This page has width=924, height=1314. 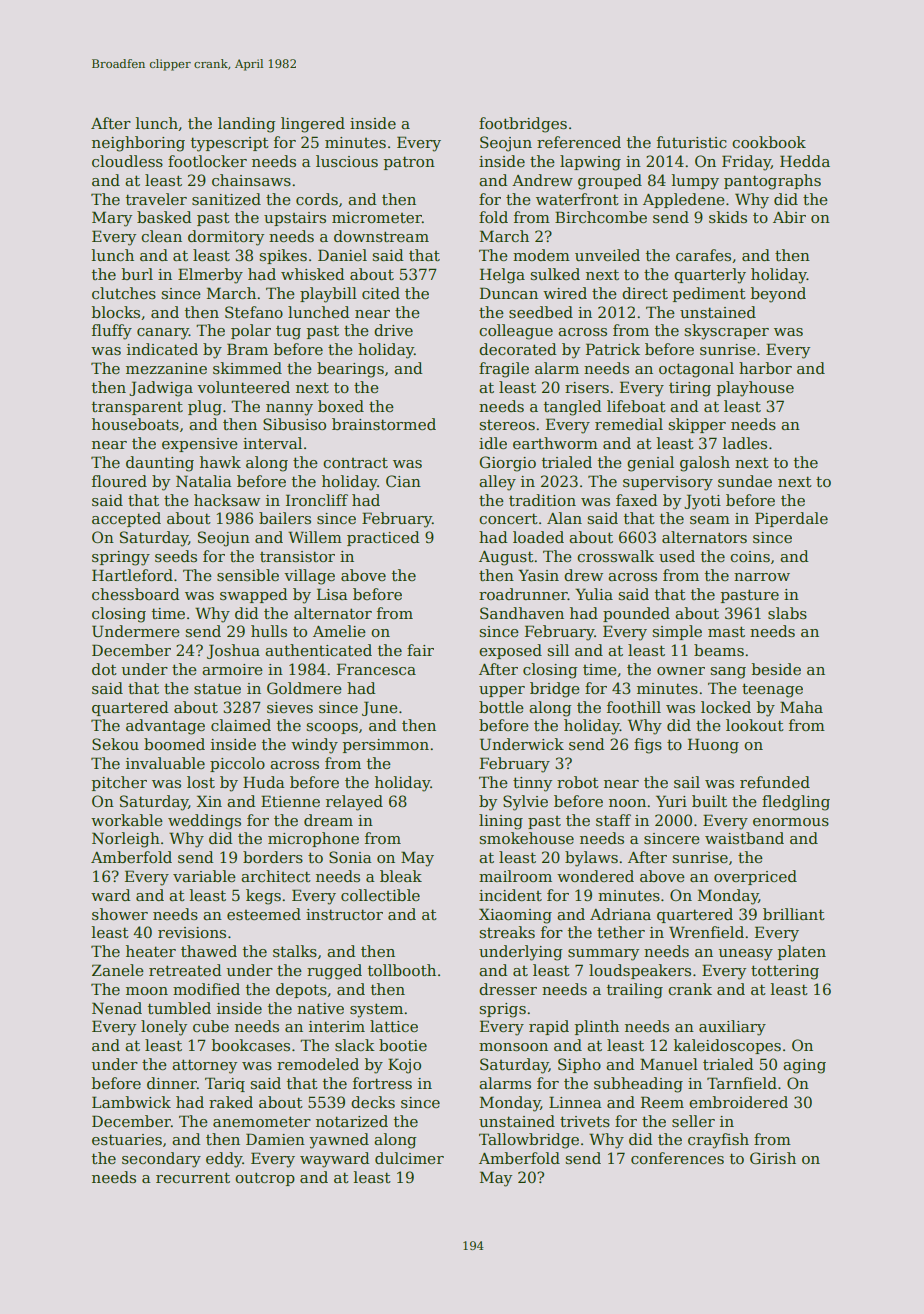 I want to click on landing, so click(x=247, y=125).
